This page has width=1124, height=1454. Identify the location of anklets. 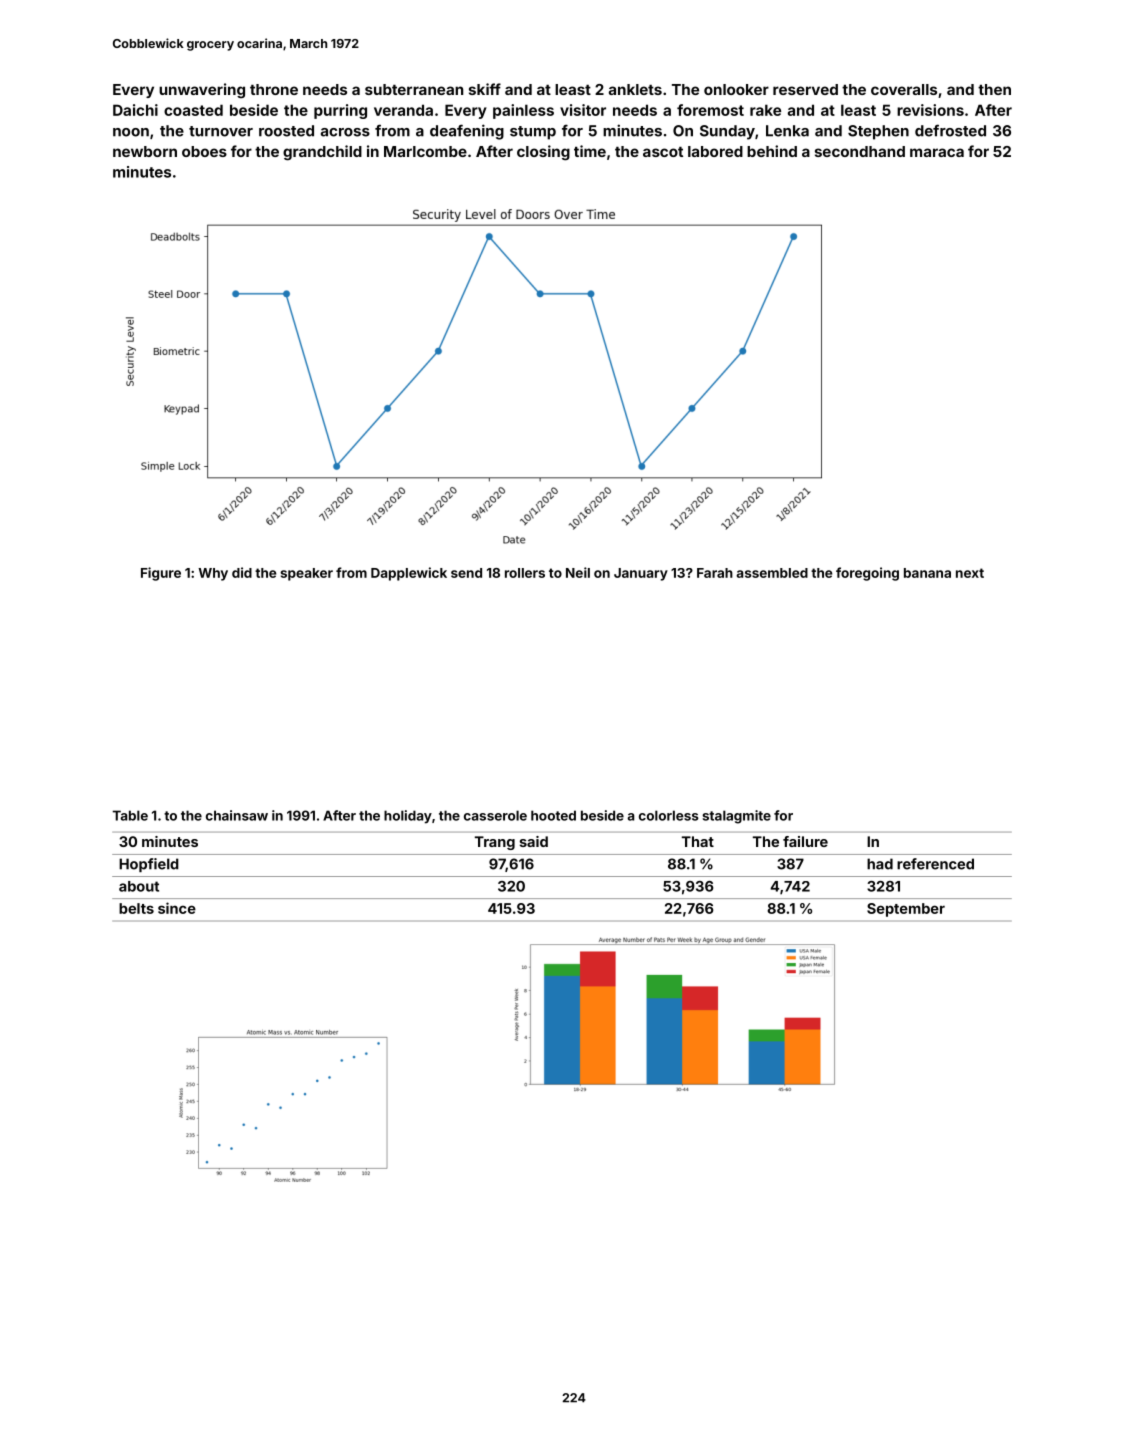
(635, 89).
